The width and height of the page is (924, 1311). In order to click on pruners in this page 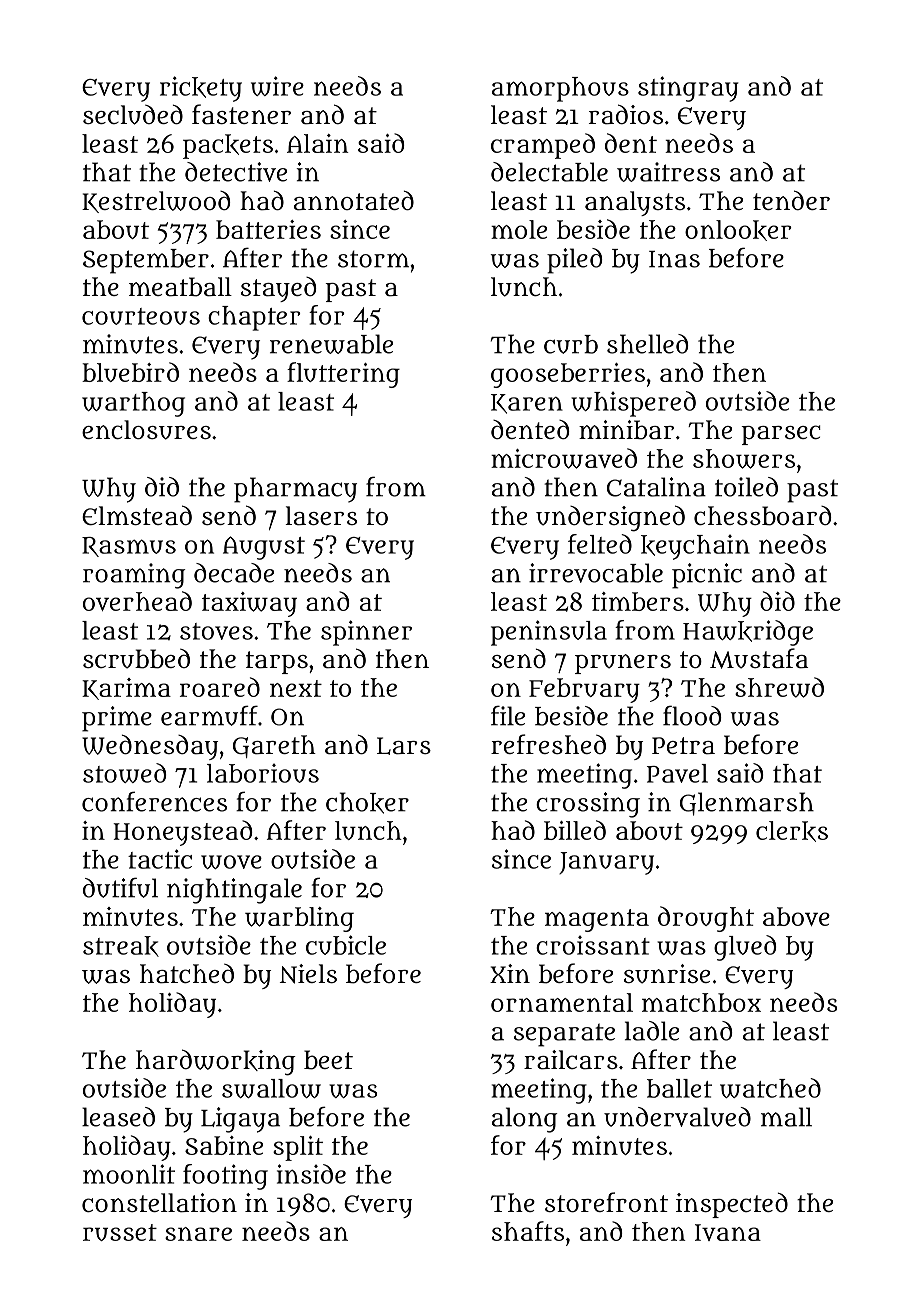, I will do `click(623, 664)`.
